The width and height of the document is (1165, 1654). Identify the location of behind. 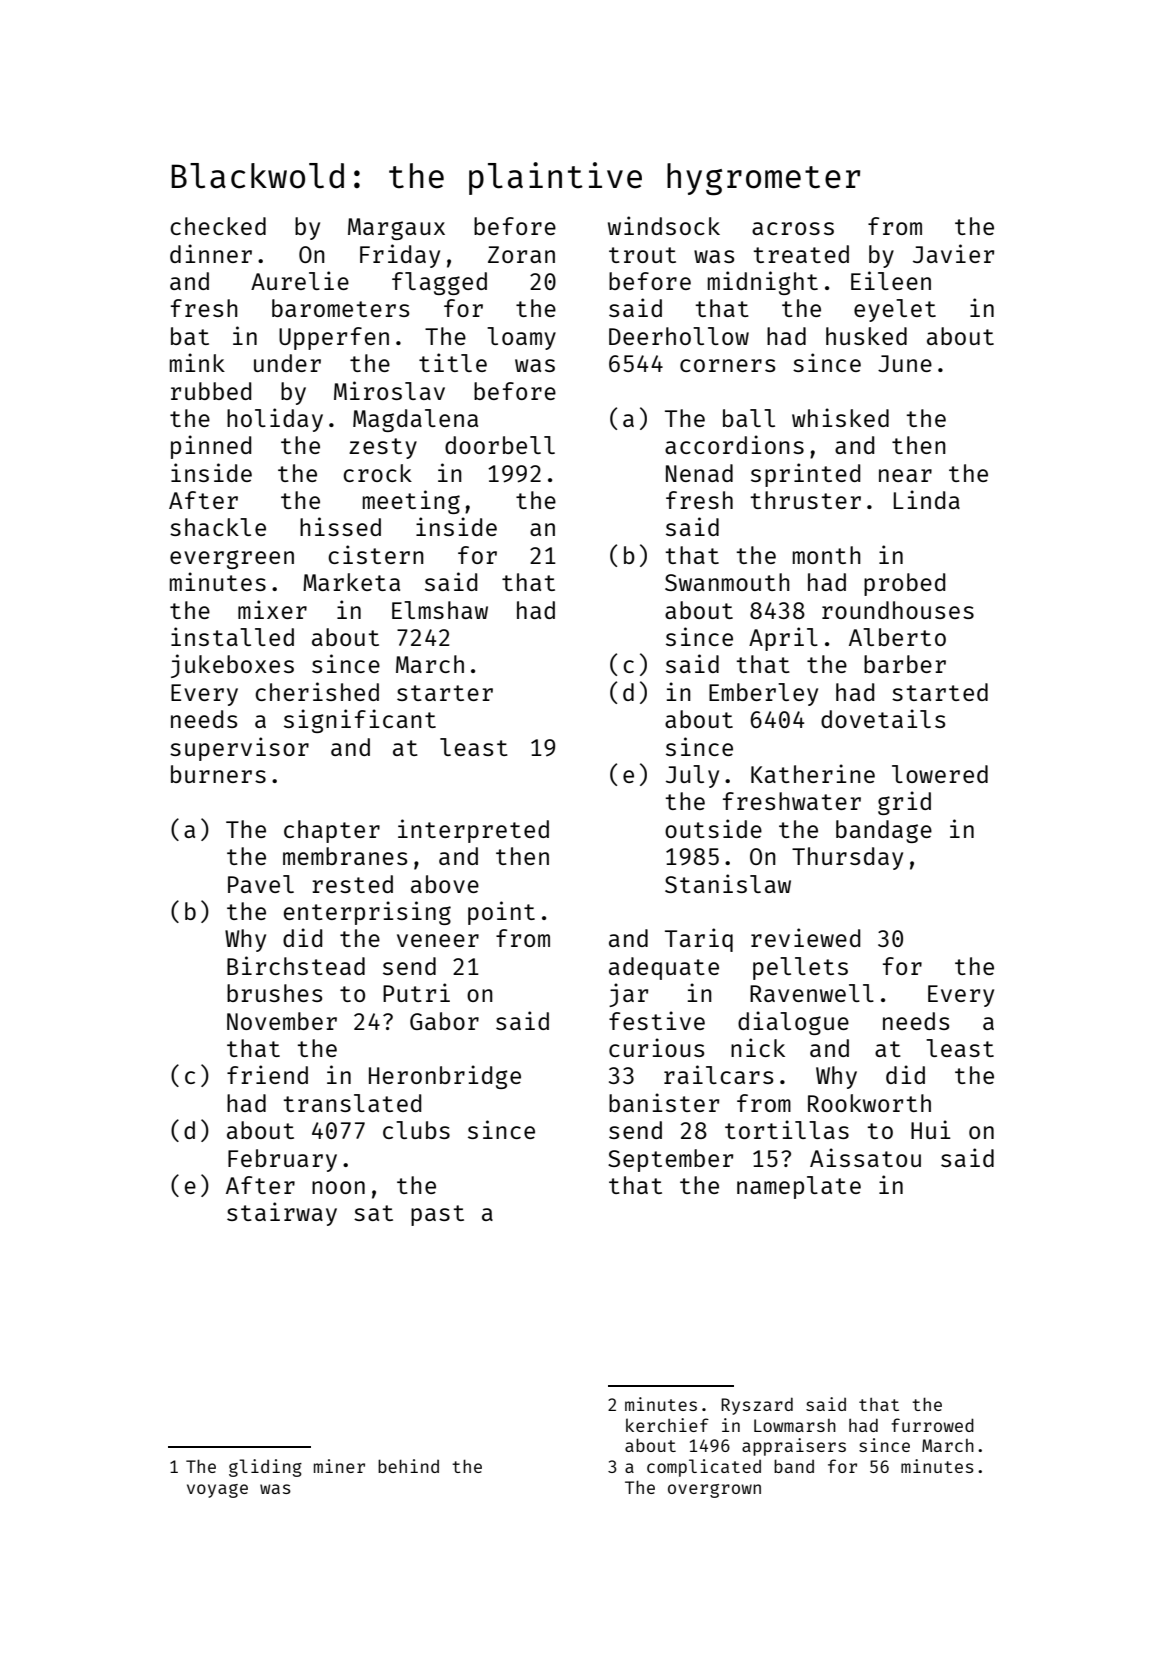
(408, 1466).
